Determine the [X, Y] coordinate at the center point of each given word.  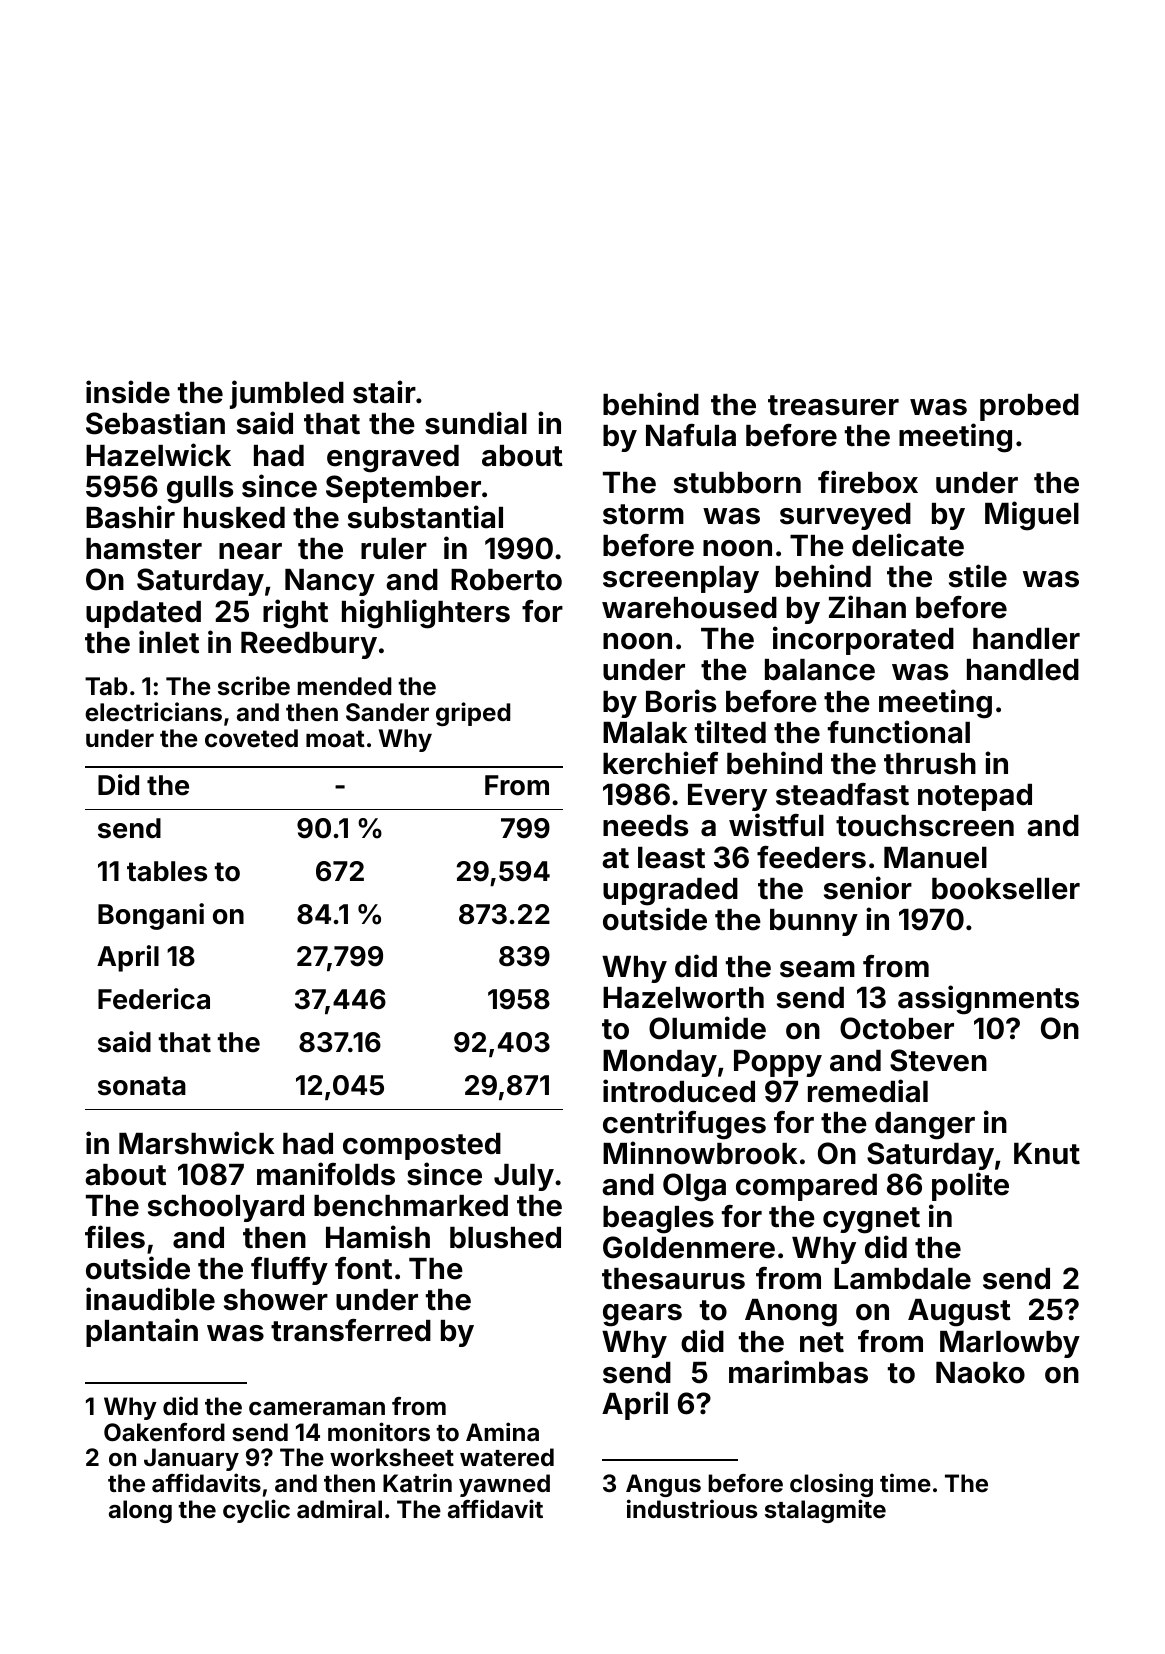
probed [1029, 407]
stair [384, 392]
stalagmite [825, 1511]
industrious [692, 1509]
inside [128, 392]
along [140, 1511]
